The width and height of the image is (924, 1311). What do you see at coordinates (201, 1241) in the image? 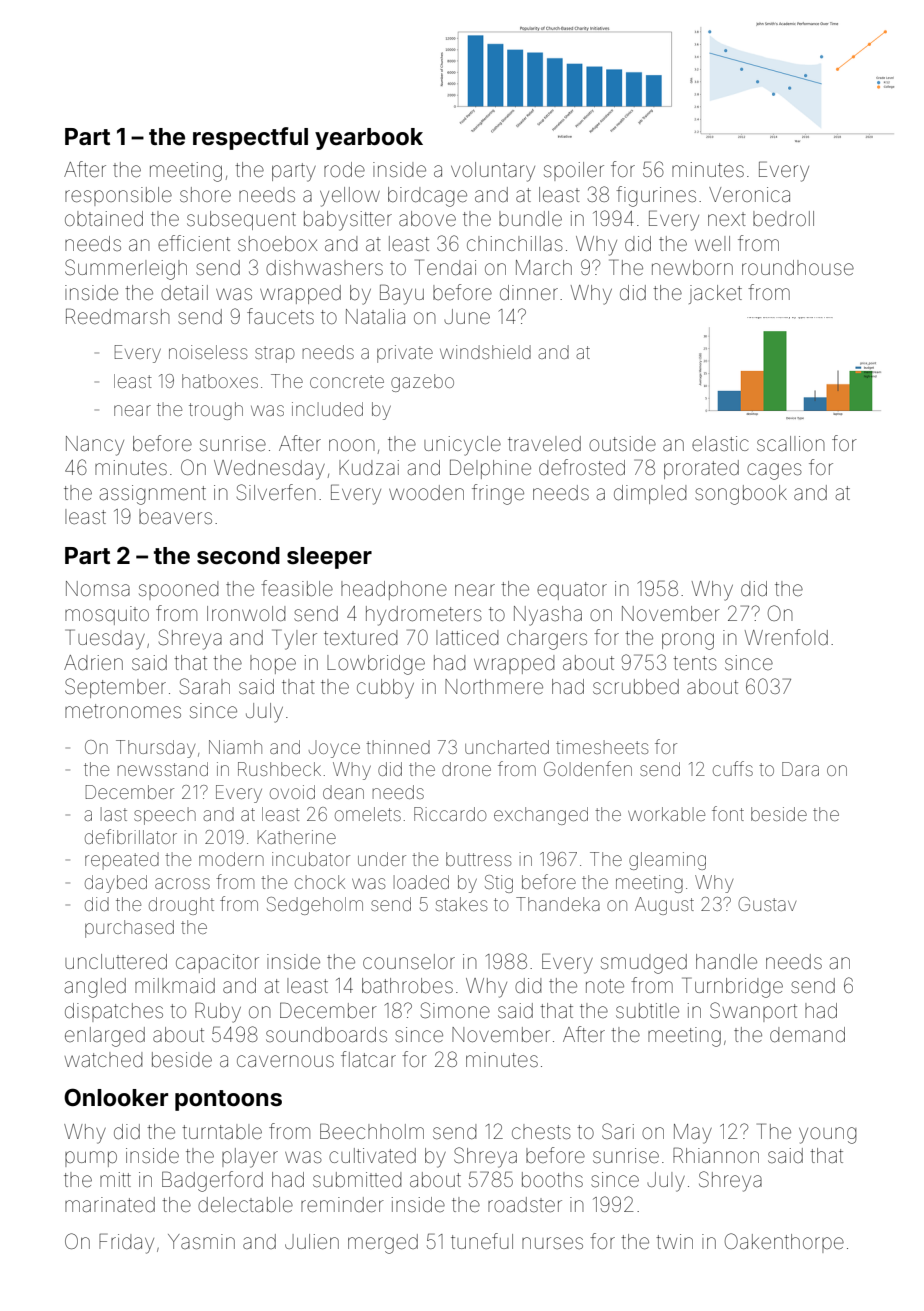
I see `Yasmin` at bounding box center [201, 1241].
